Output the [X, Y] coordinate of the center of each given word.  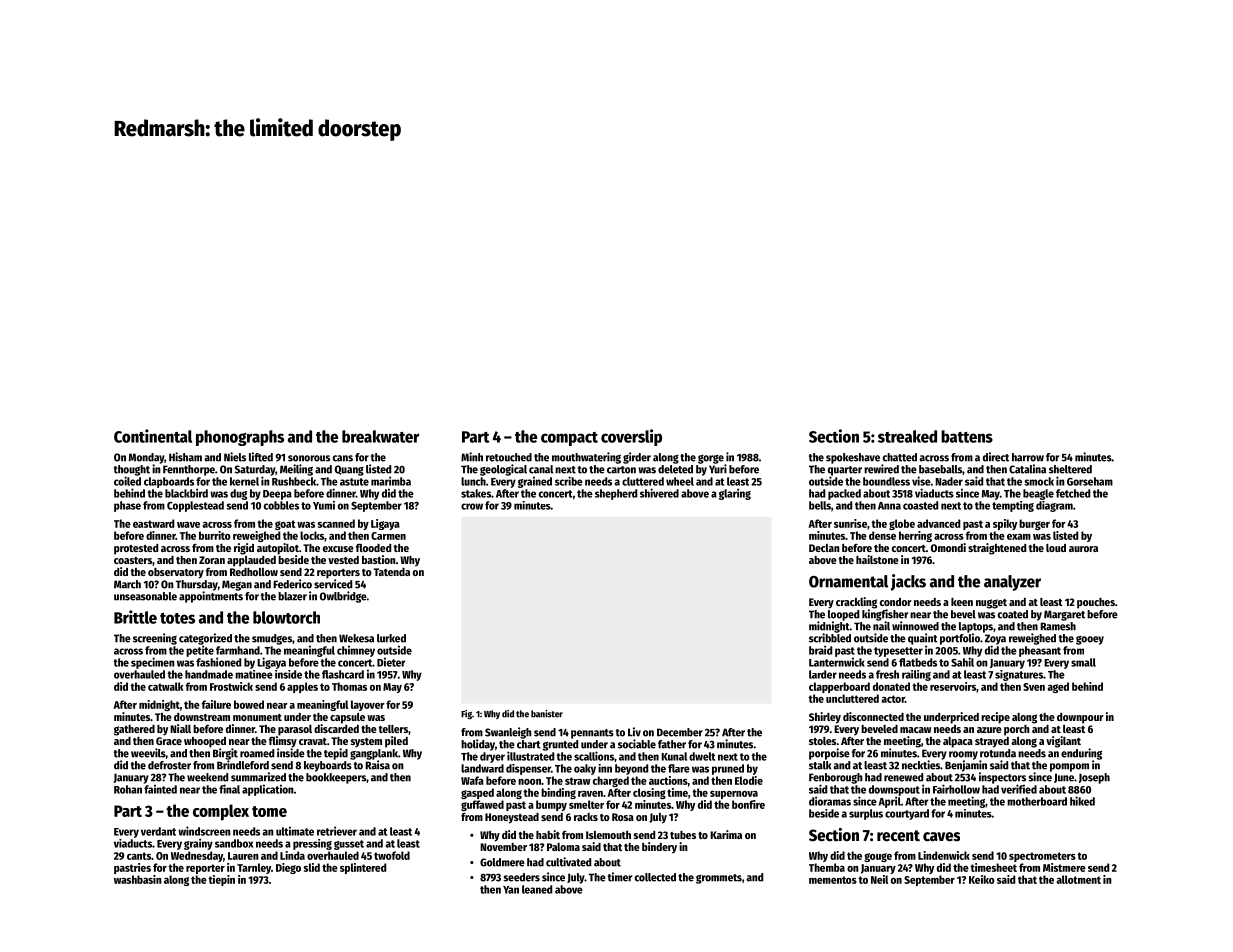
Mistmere [1064, 867]
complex [221, 812]
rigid [244, 549]
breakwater [380, 436]
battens [967, 436]
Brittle [135, 617]
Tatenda [392, 572]
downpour [1080, 718]
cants [139, 856]
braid [820, 650]
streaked [907, 436]
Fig [466, 715]
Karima [726, 834]
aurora [1083, 549]
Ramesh [1058, 626]
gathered [134, 730]
